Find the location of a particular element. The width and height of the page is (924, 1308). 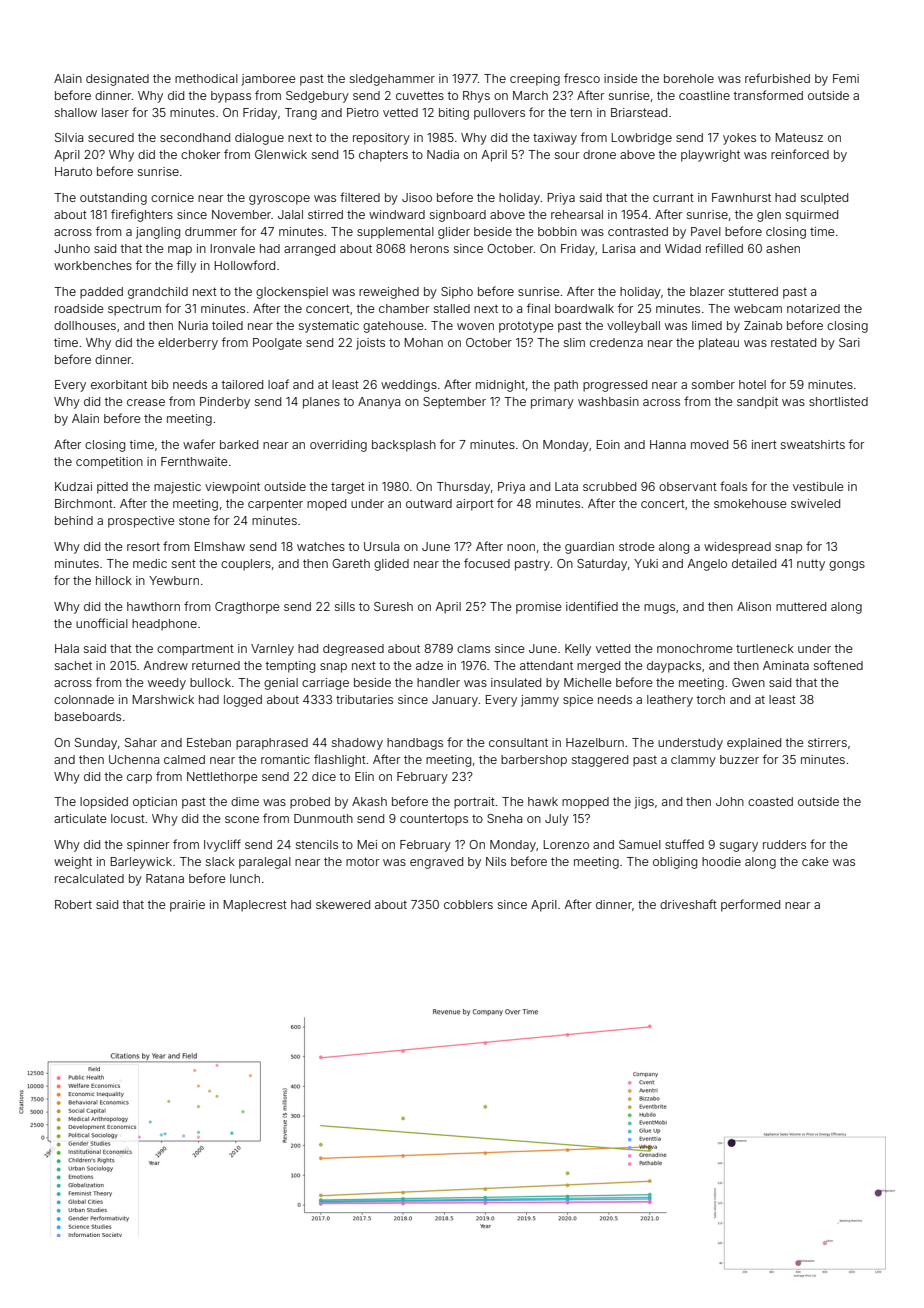

Hanna is located at coordinates (668, 444).
